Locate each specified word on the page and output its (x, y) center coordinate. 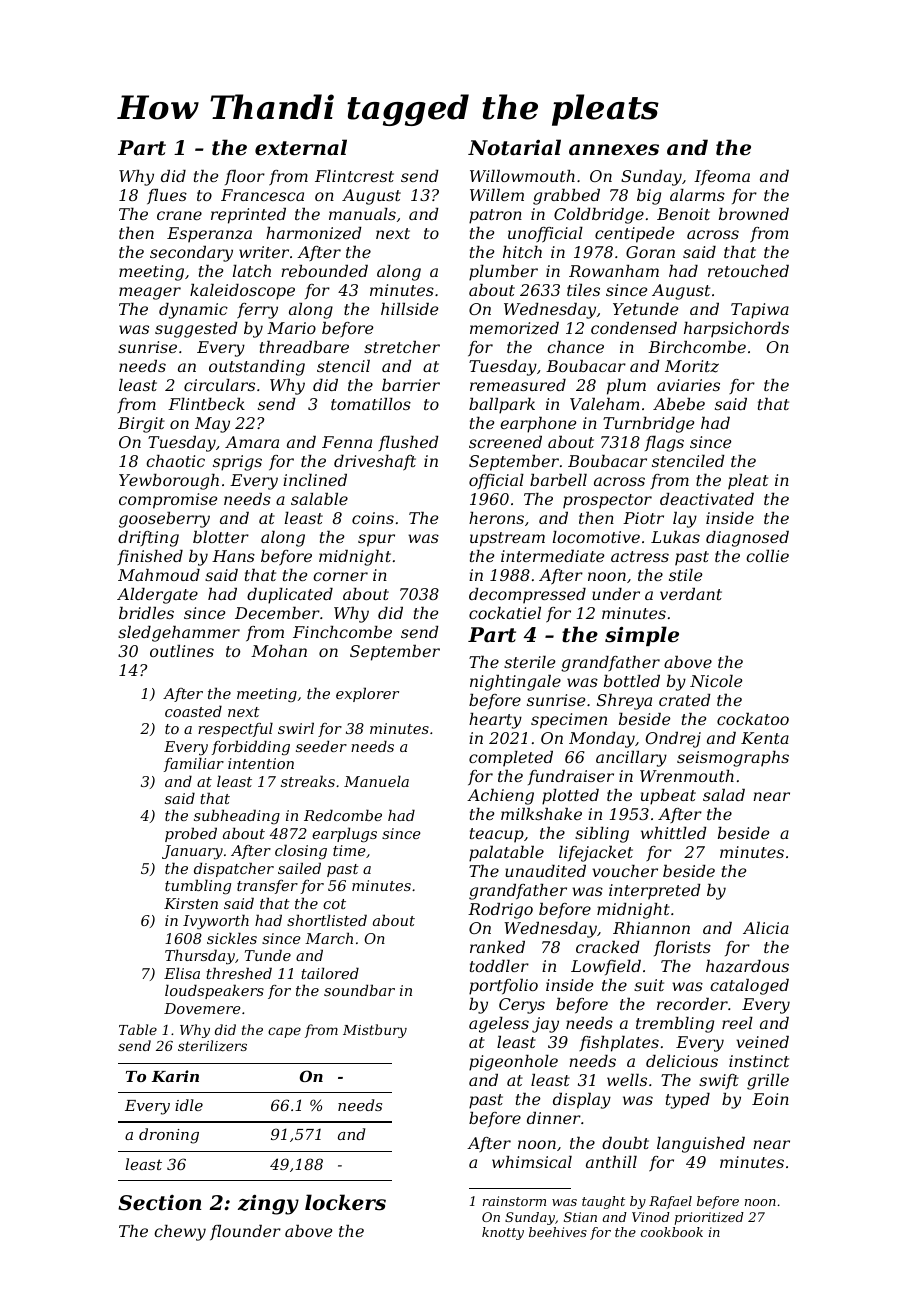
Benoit (683, 214)
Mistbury (375, 1031)
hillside (409, 309)
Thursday (200, 957)
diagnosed (747, 539)
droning (169, 1136)
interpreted (655, 892)
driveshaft (375, 463)
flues (167, 196)
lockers (345, 1202)
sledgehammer (179, 634)
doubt (625, 1143)
